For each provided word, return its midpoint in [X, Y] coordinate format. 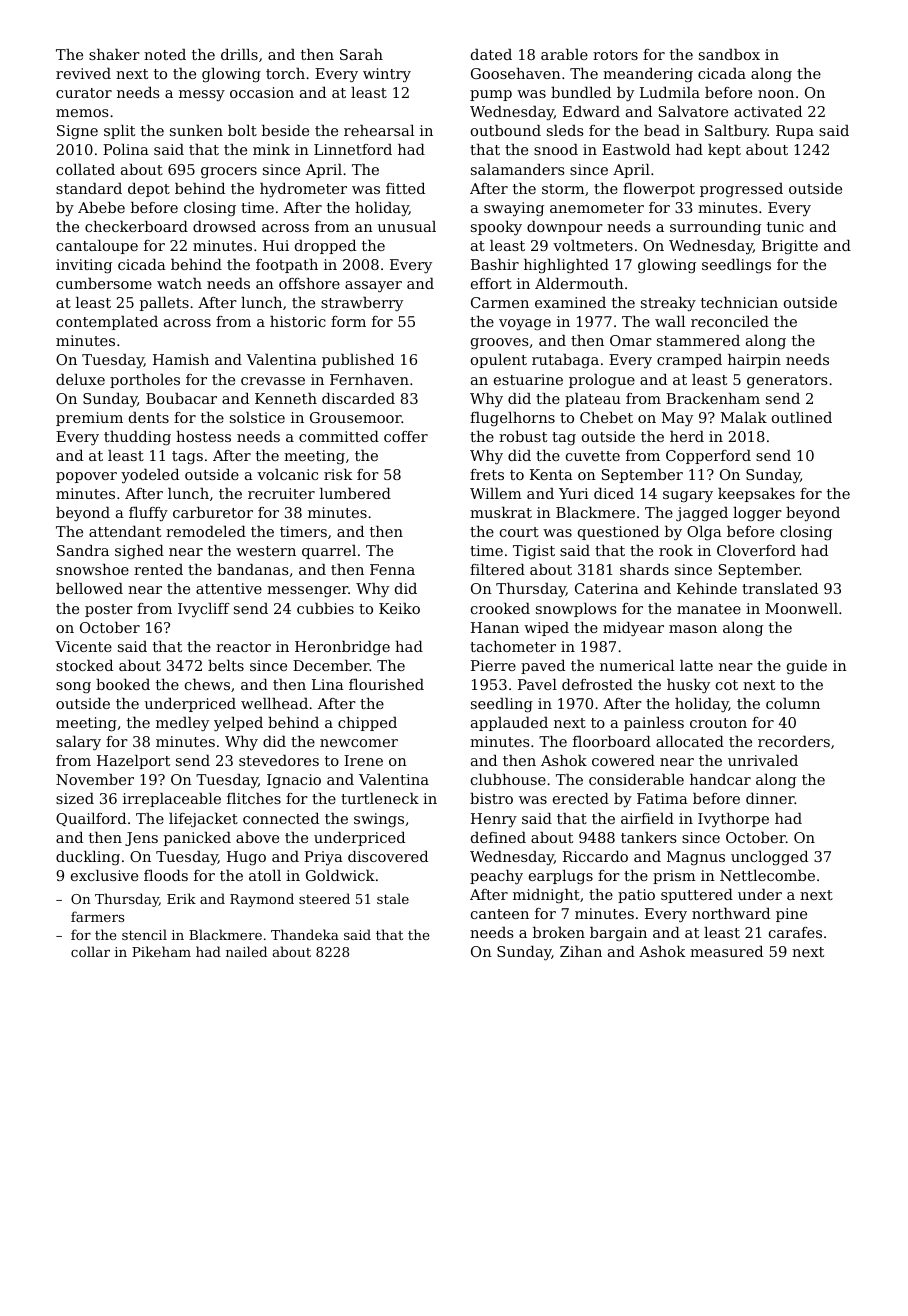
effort [491, 283]
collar [90, 951]
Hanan [495, 627]
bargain [618, 934]
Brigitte [790, 247]
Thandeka [305, 934]
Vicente [83, 646]
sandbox [729, 54]
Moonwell [801, 608]
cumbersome [104, 283]
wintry [387, 75]
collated [85, 169]
